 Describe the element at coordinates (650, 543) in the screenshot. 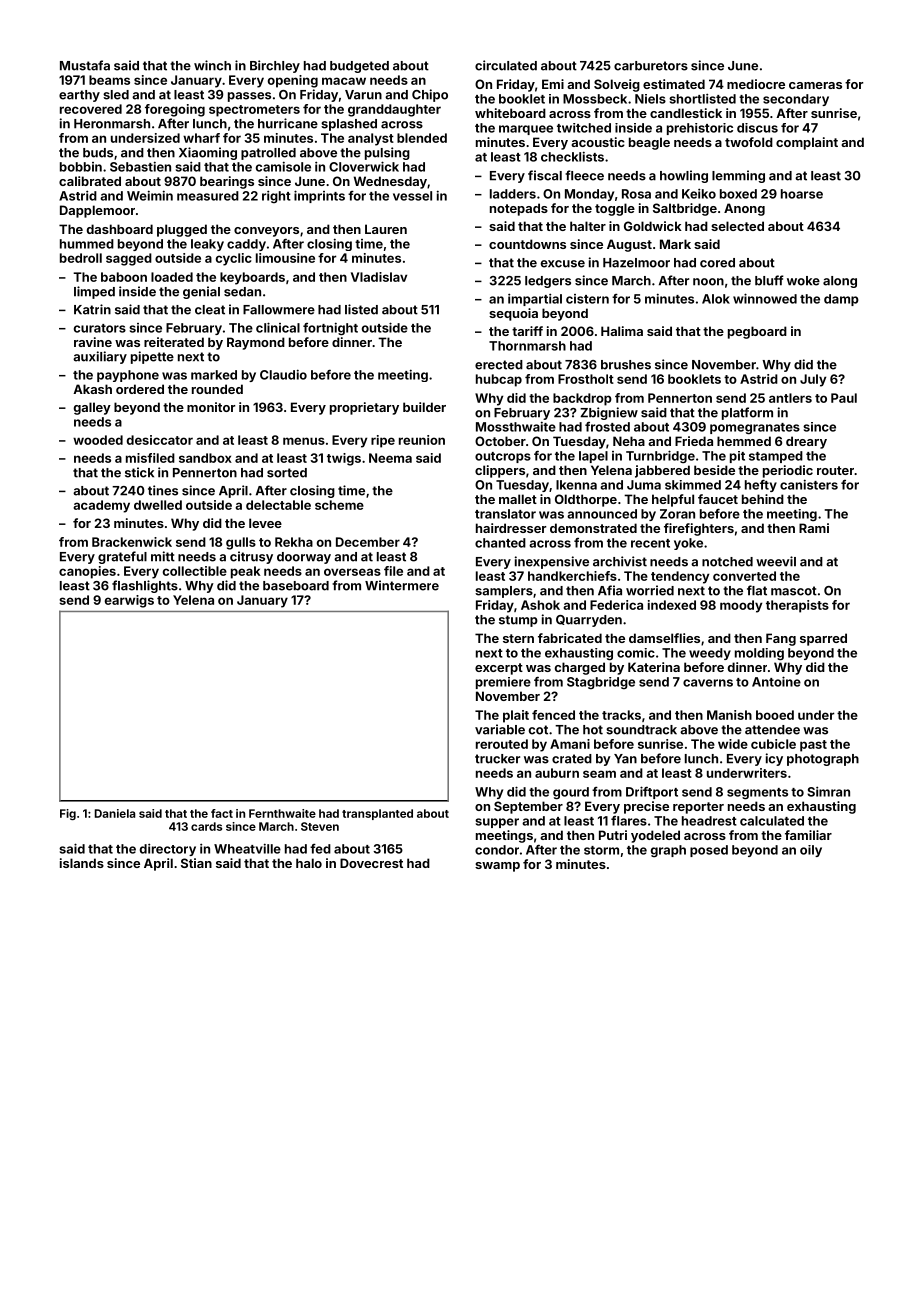

I see `recent` at that location.
